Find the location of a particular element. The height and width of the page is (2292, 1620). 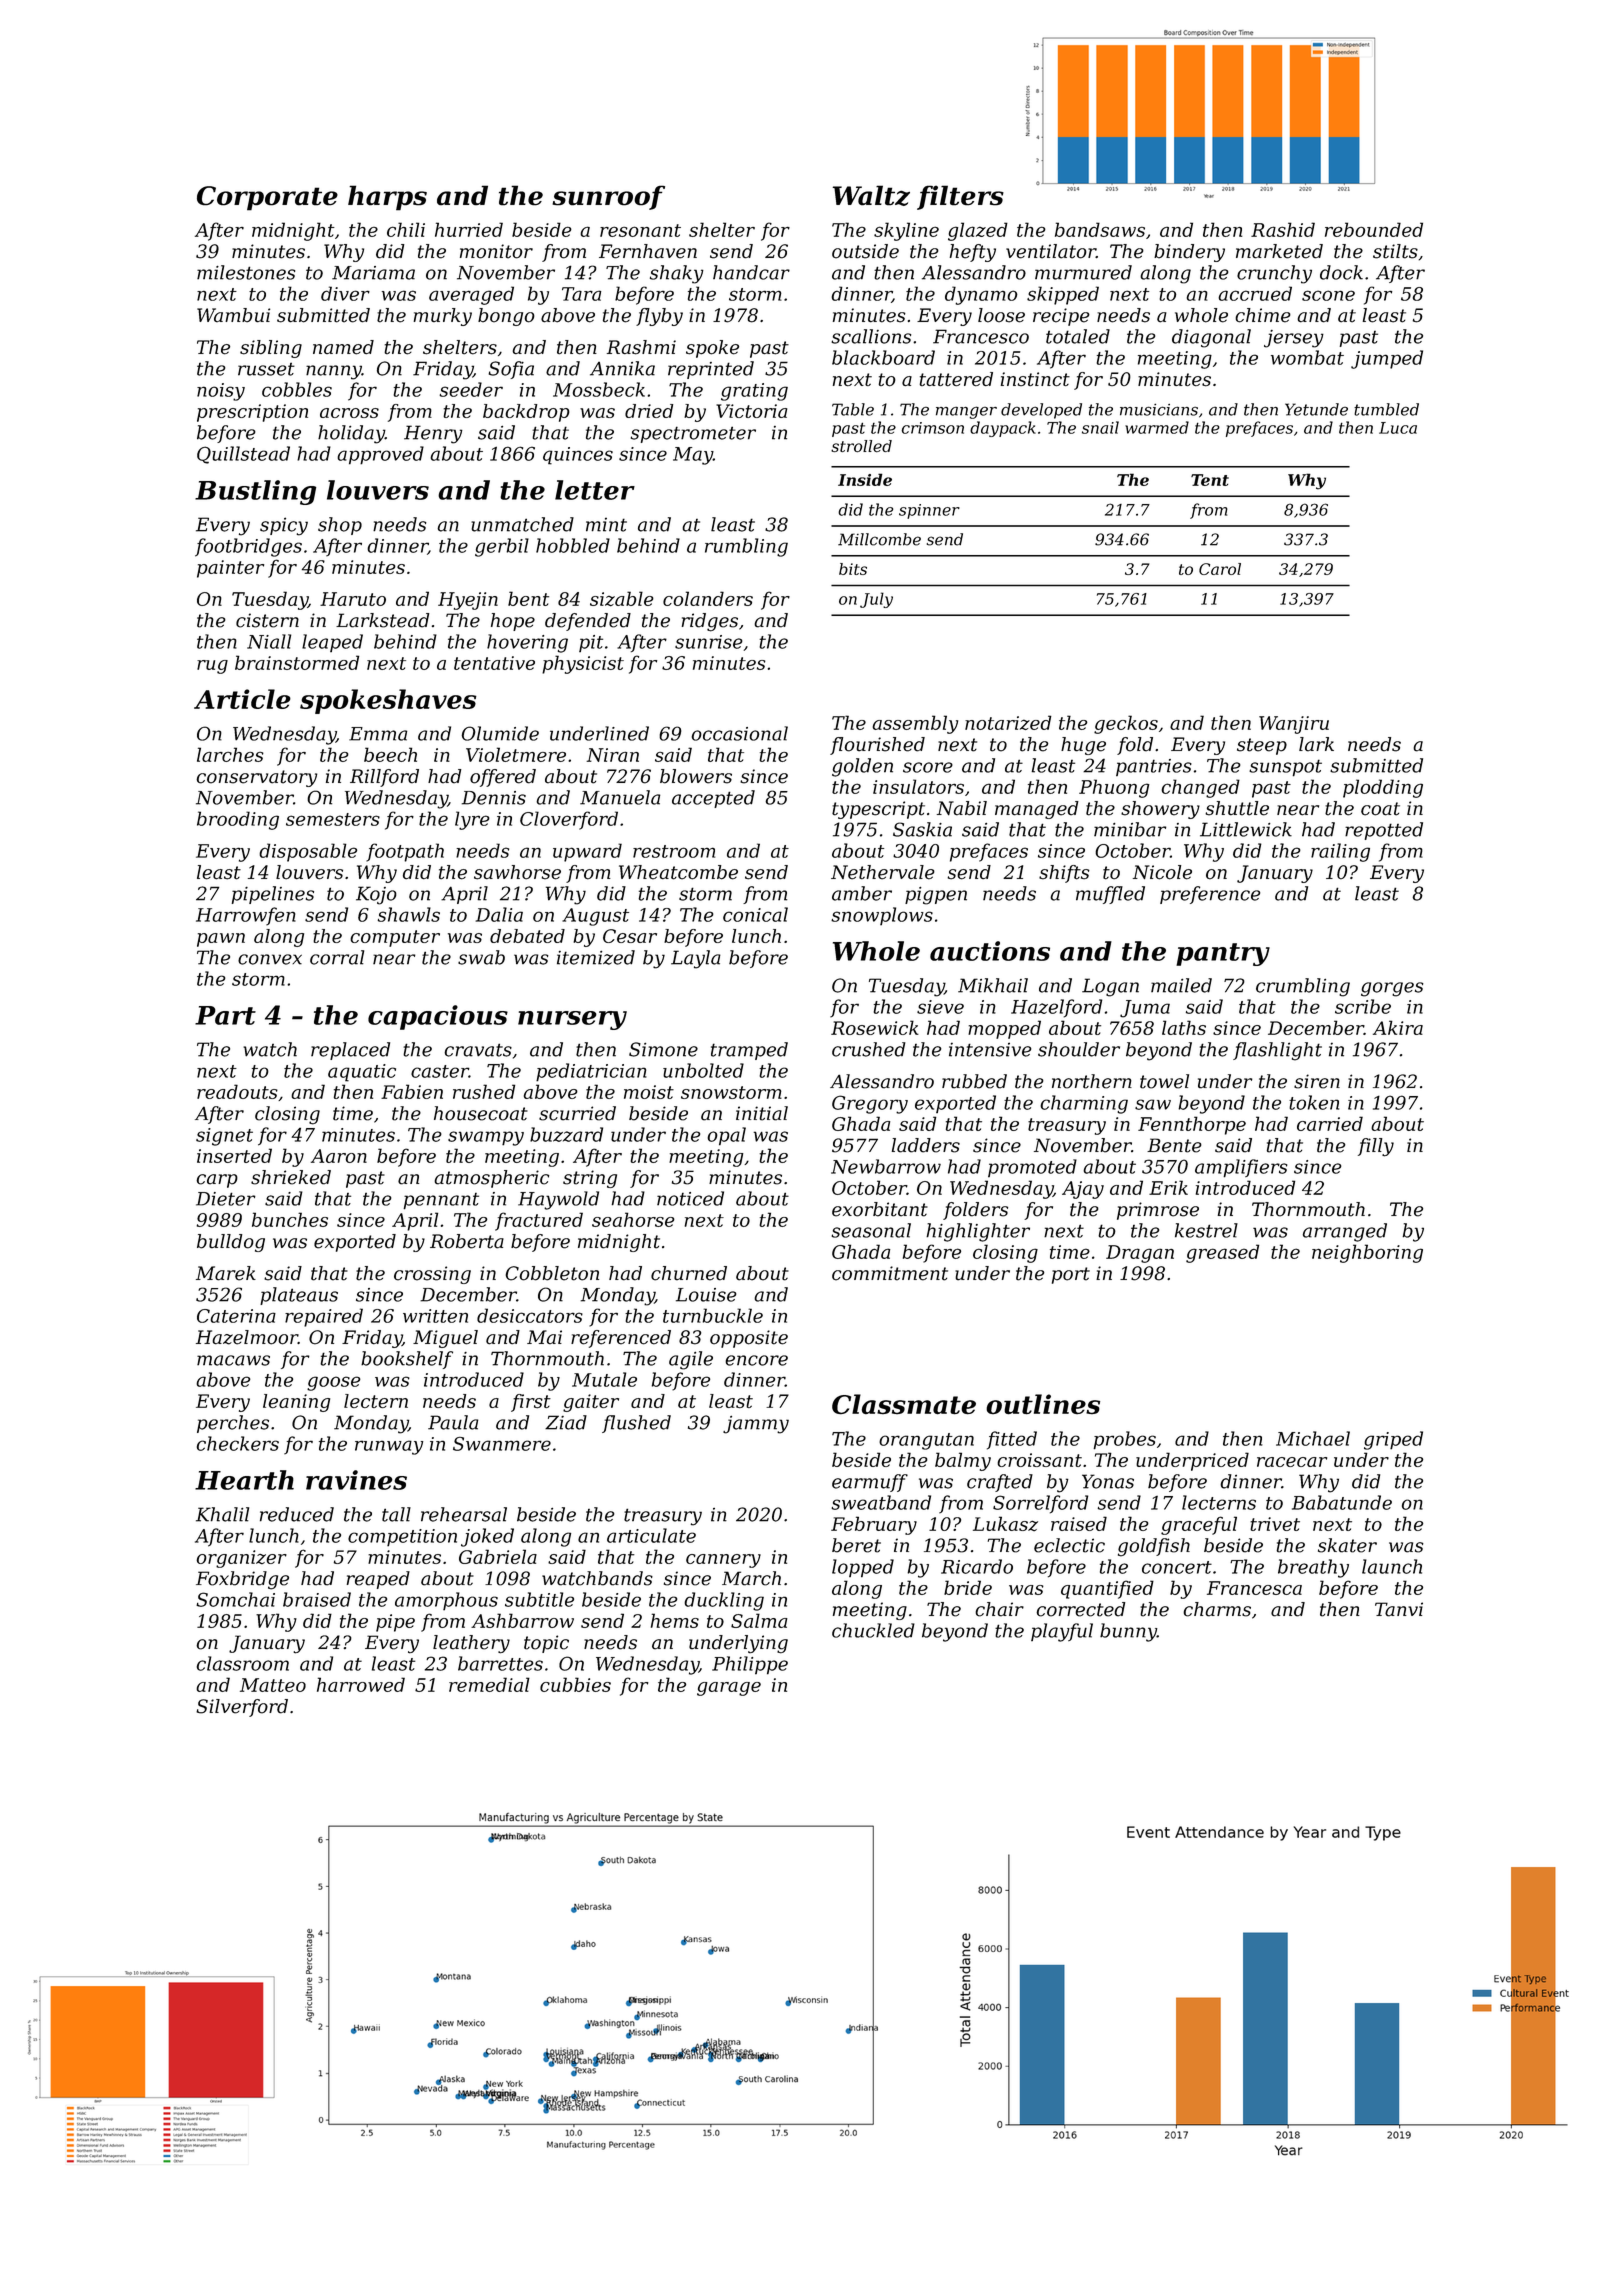

pantry is located at coordinates (1223, 954).
